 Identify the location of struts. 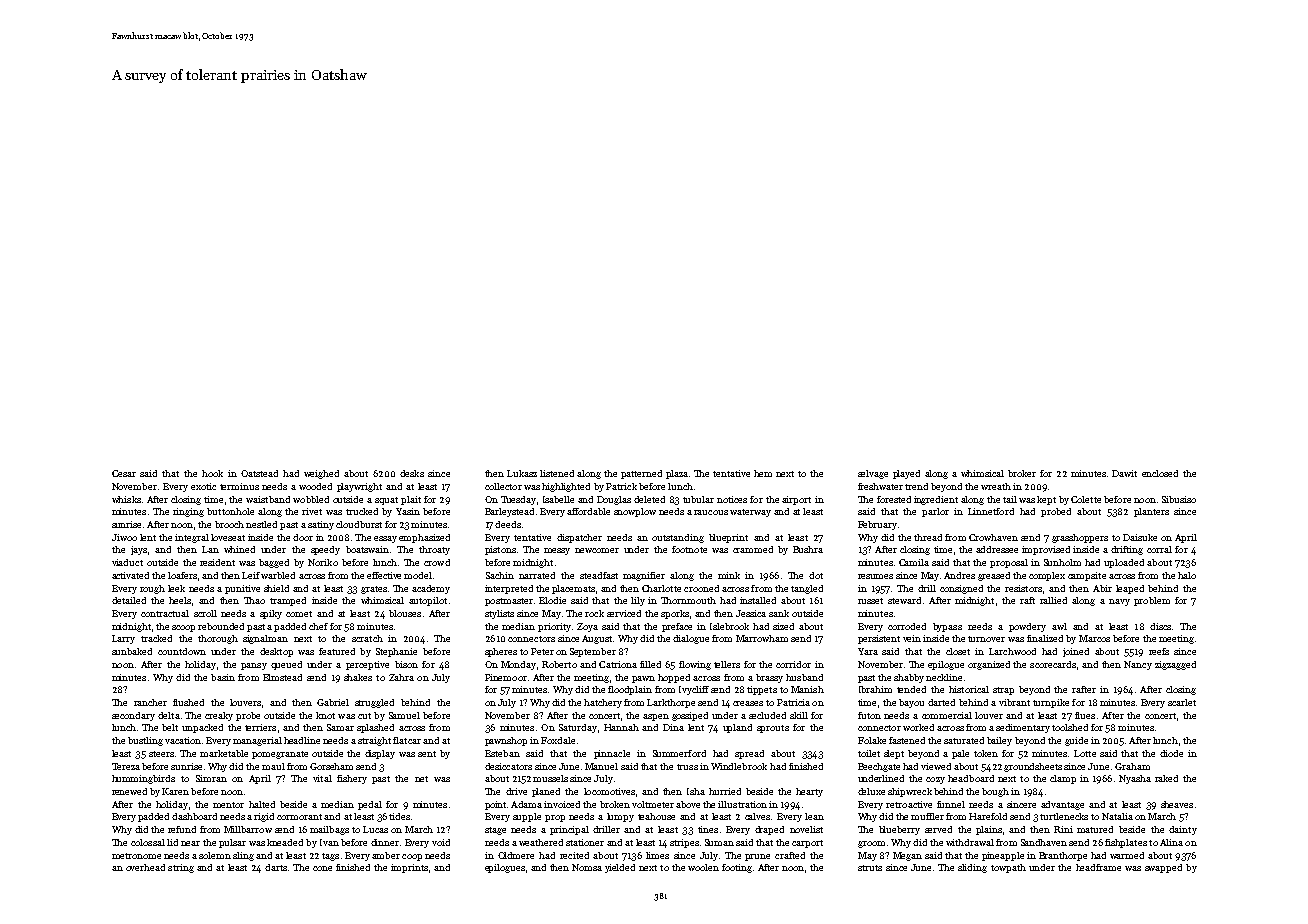
(870, 868).
